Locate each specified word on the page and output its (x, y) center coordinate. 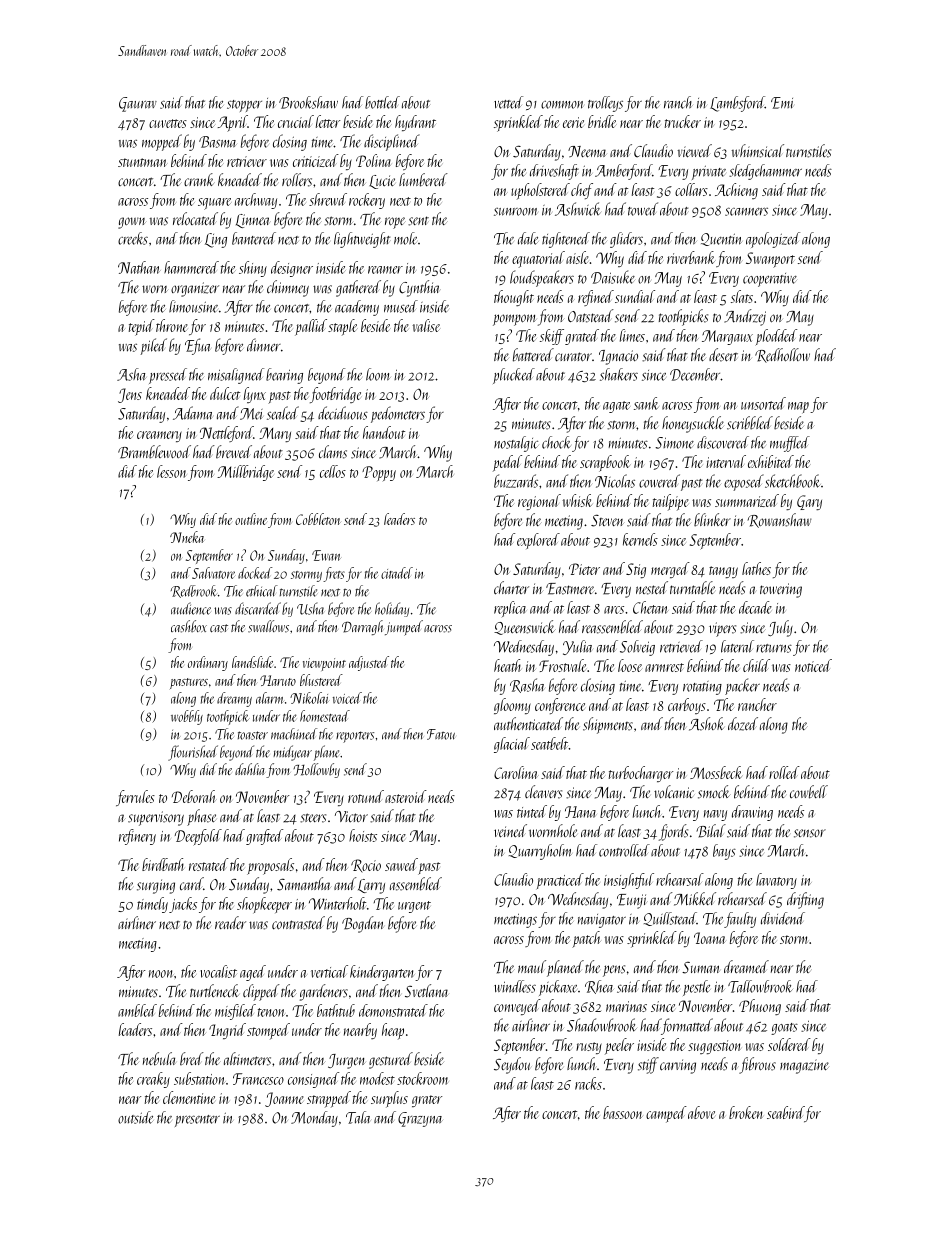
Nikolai (309, 698)
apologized (773, 240)
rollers (297, 180)
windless (515, 986)
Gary (809, 502)
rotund (366, 796)
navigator (602, 921)
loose (630, 665)
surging (156, 886)
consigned (313, 1080)
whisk (577, 500)
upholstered (540, 191)
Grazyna (420, 1119)
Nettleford (226, 434)
